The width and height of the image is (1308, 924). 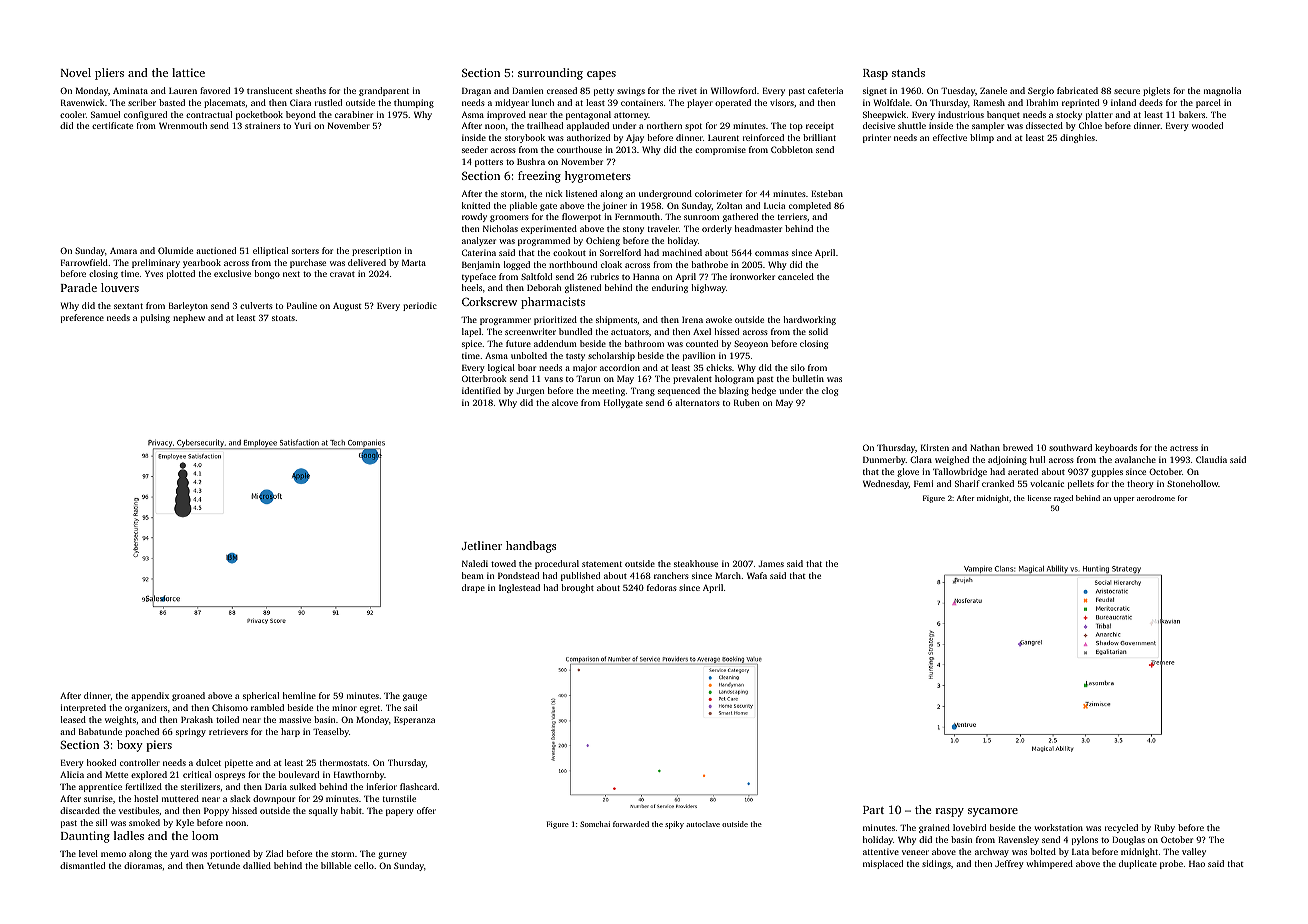 What do you see at coordinates (189, 318) in the image?
I see `nephew` at bounding box center [189, 318].
